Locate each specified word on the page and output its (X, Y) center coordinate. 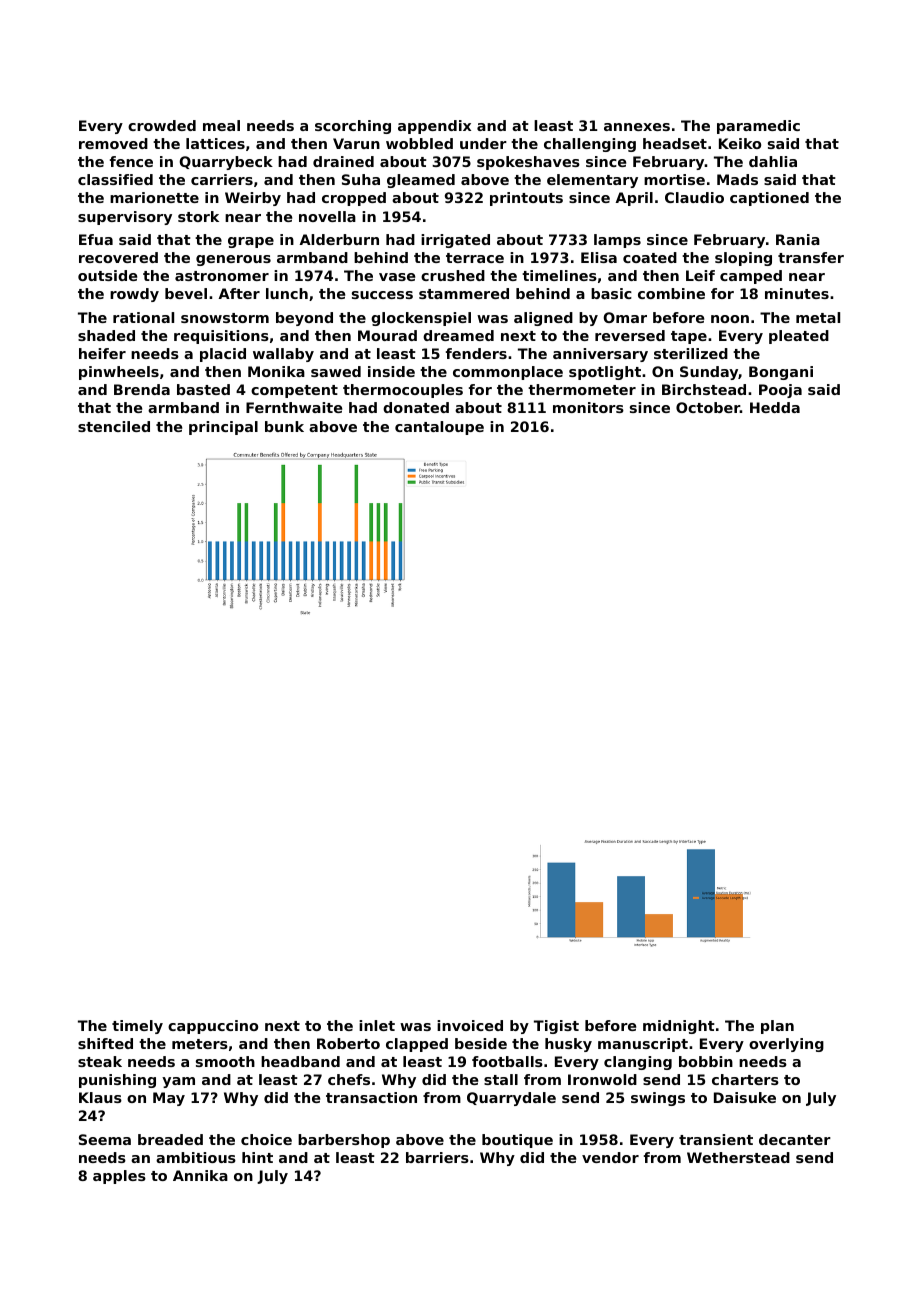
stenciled (114, 426)
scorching (353, 127)
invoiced (470, 1025)
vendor (610, 1157)
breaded (170, 1139)
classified (115, 179)
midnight (679, 1027)
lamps (617, 241)
